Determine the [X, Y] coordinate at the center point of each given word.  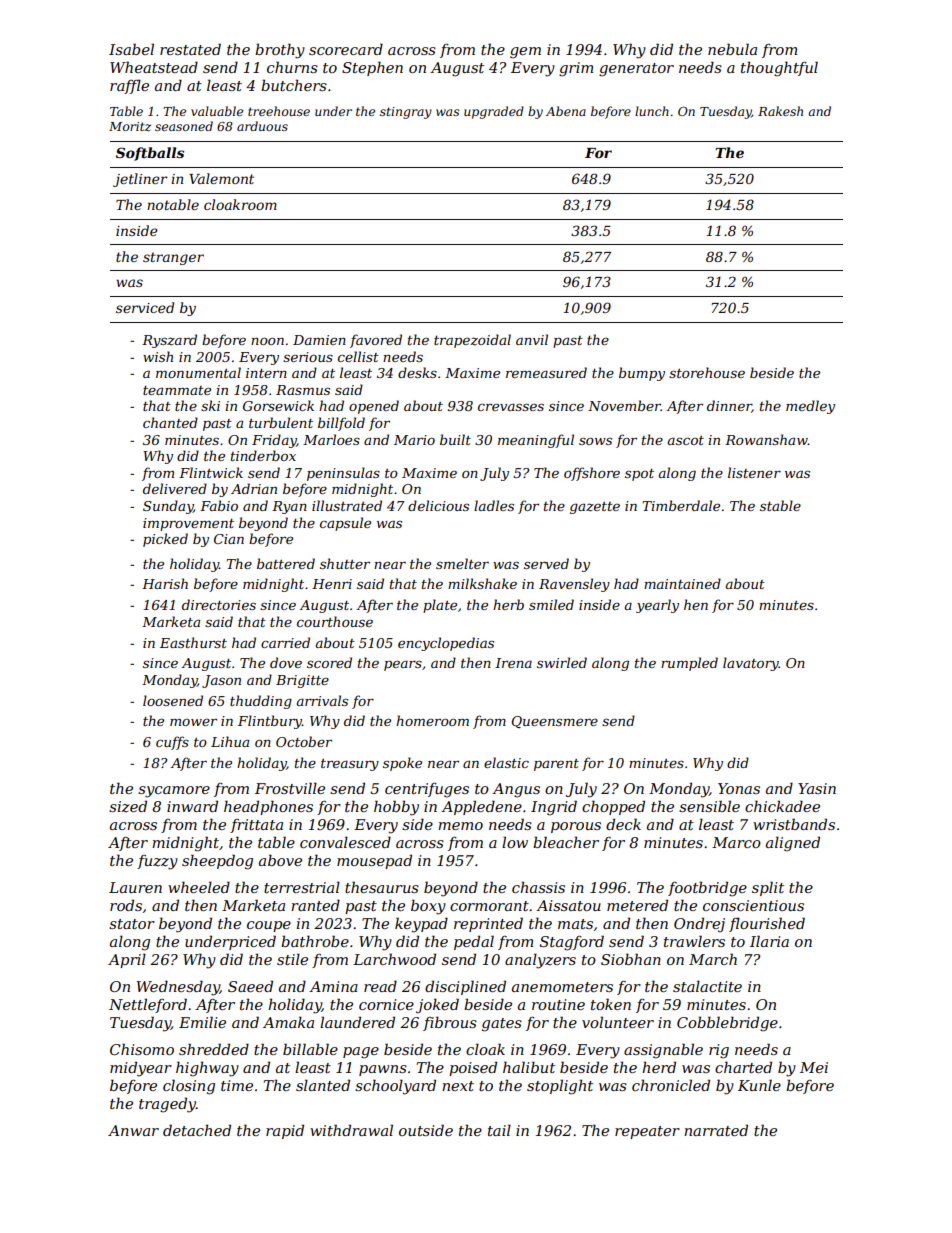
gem [525, 53]
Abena [566, 111]
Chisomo [142, 1049]
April [127, 960]
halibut [529, 1067]
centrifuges [427, 790]
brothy [280, 51]
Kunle [759, 1085]
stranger [173, 258]
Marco [736, 842]
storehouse [707, 372]
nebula [732, 49]
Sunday [168, 507]
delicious [438, 505]
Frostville [290, 788]
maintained [682, 583]
